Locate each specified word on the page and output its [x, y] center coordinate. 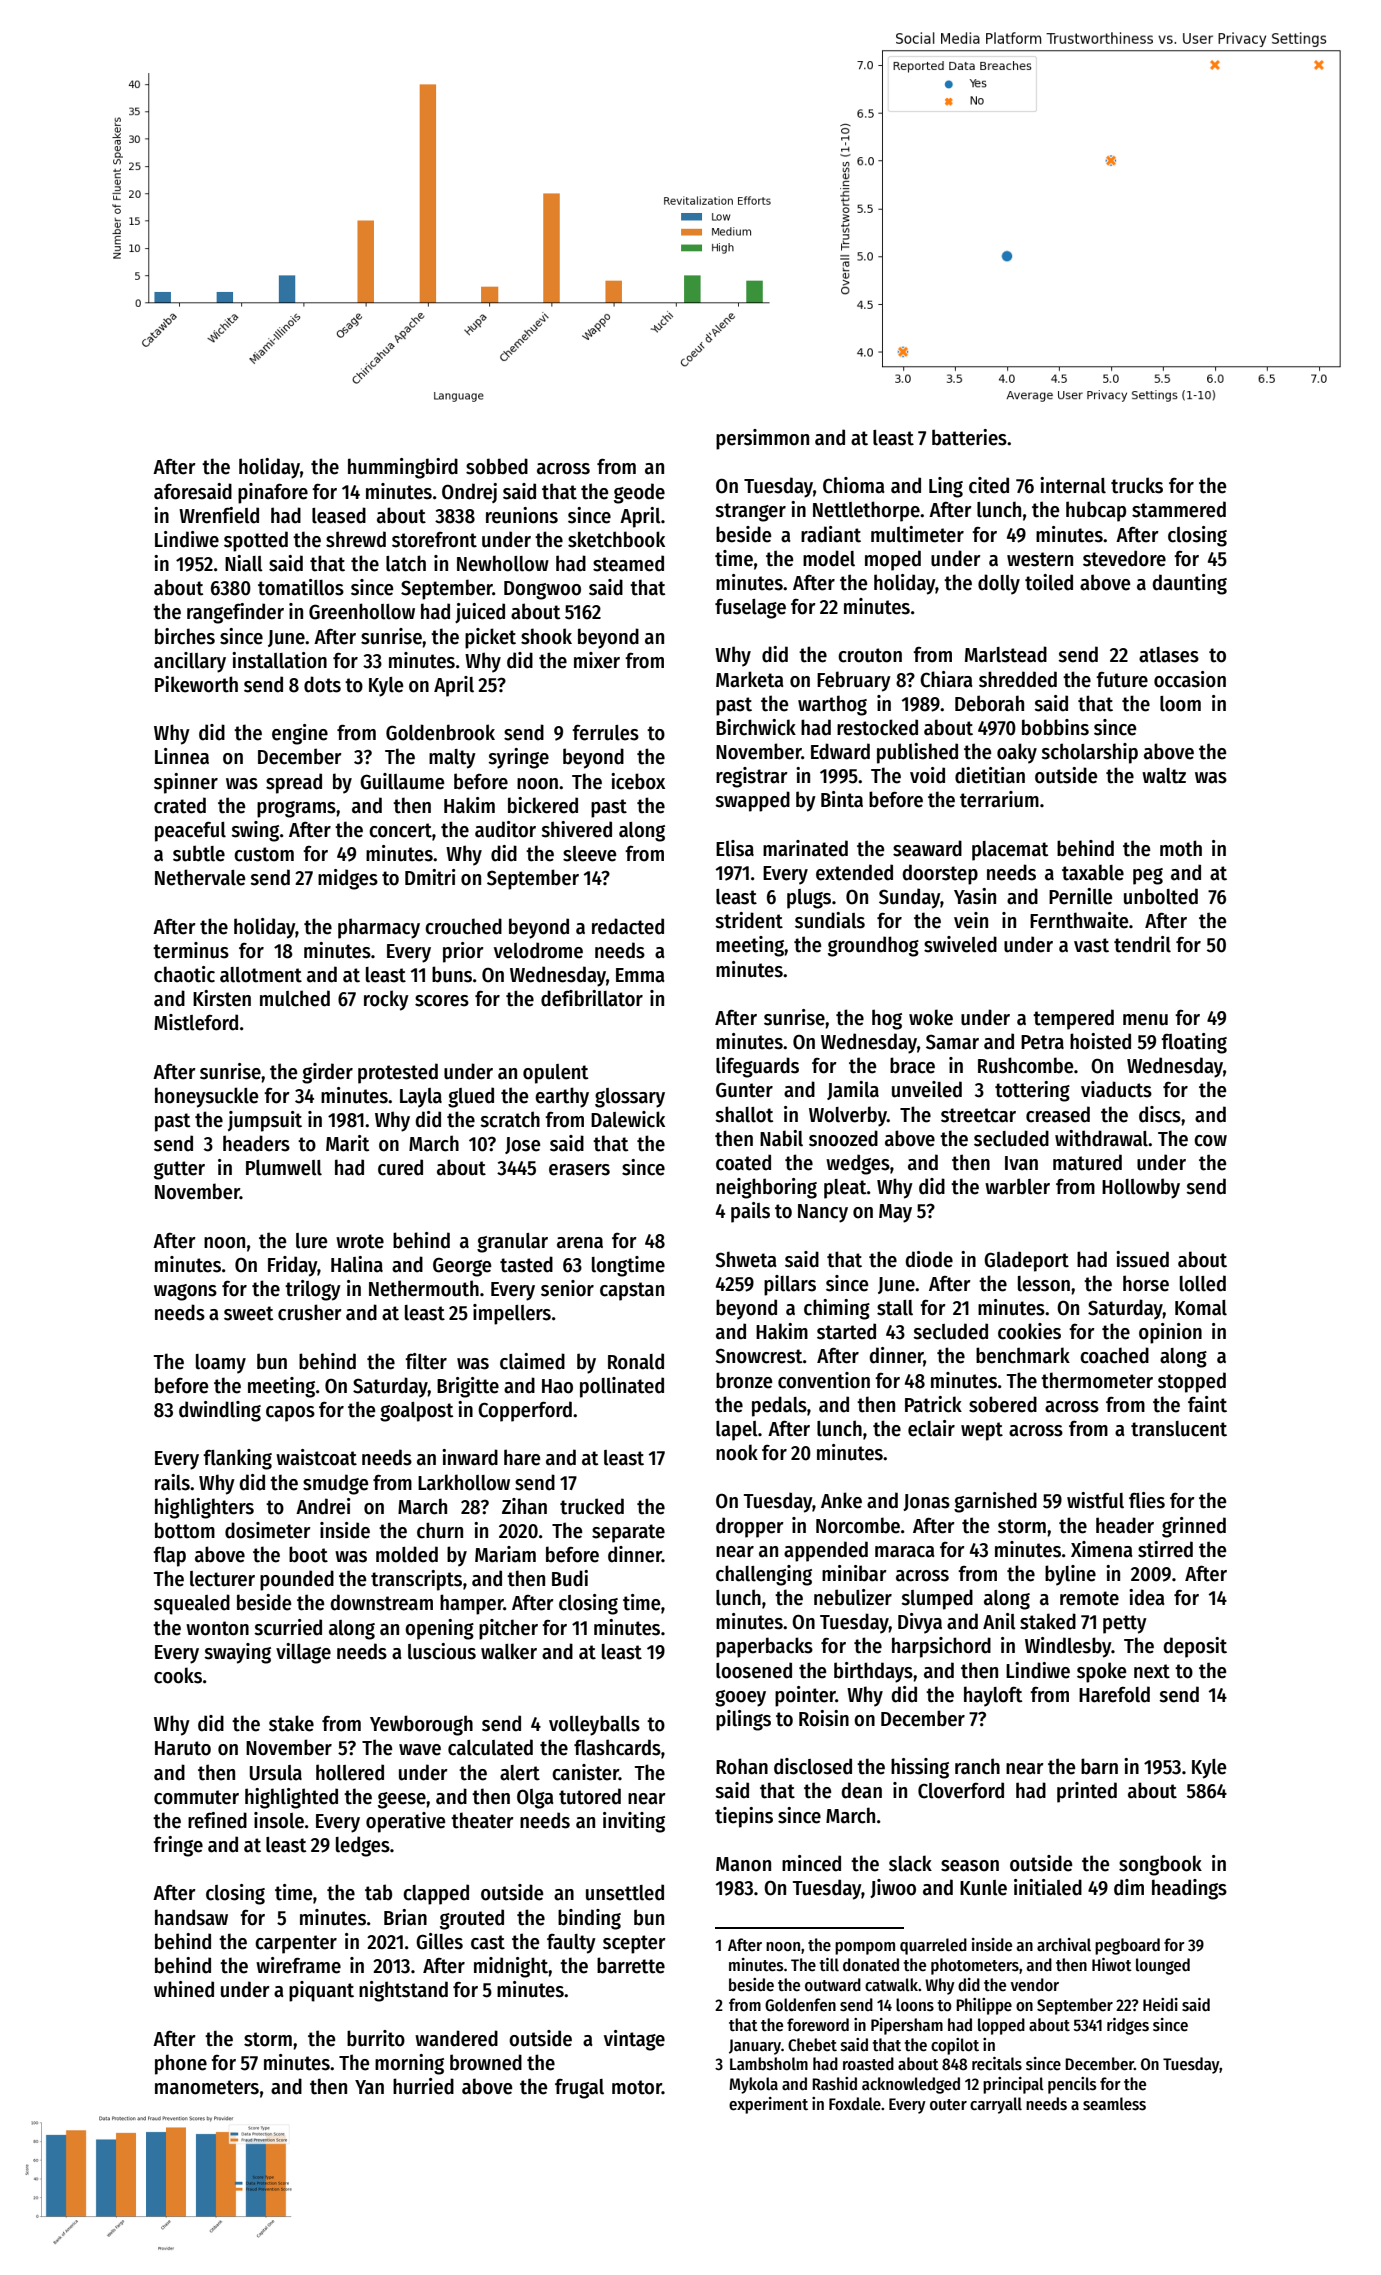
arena [580, 1243]
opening [439, 1629]
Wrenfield [219, 515]
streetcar [978, 1115]
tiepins [744, 1817]
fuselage [750, 608]
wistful [1095, 1500]
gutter [179, 1170]
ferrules [605, 732]
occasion [1190, 679]
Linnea [182, 756]
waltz [1164, 776]
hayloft [993, 1696]
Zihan [524, 1506]
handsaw [191, 1917]
